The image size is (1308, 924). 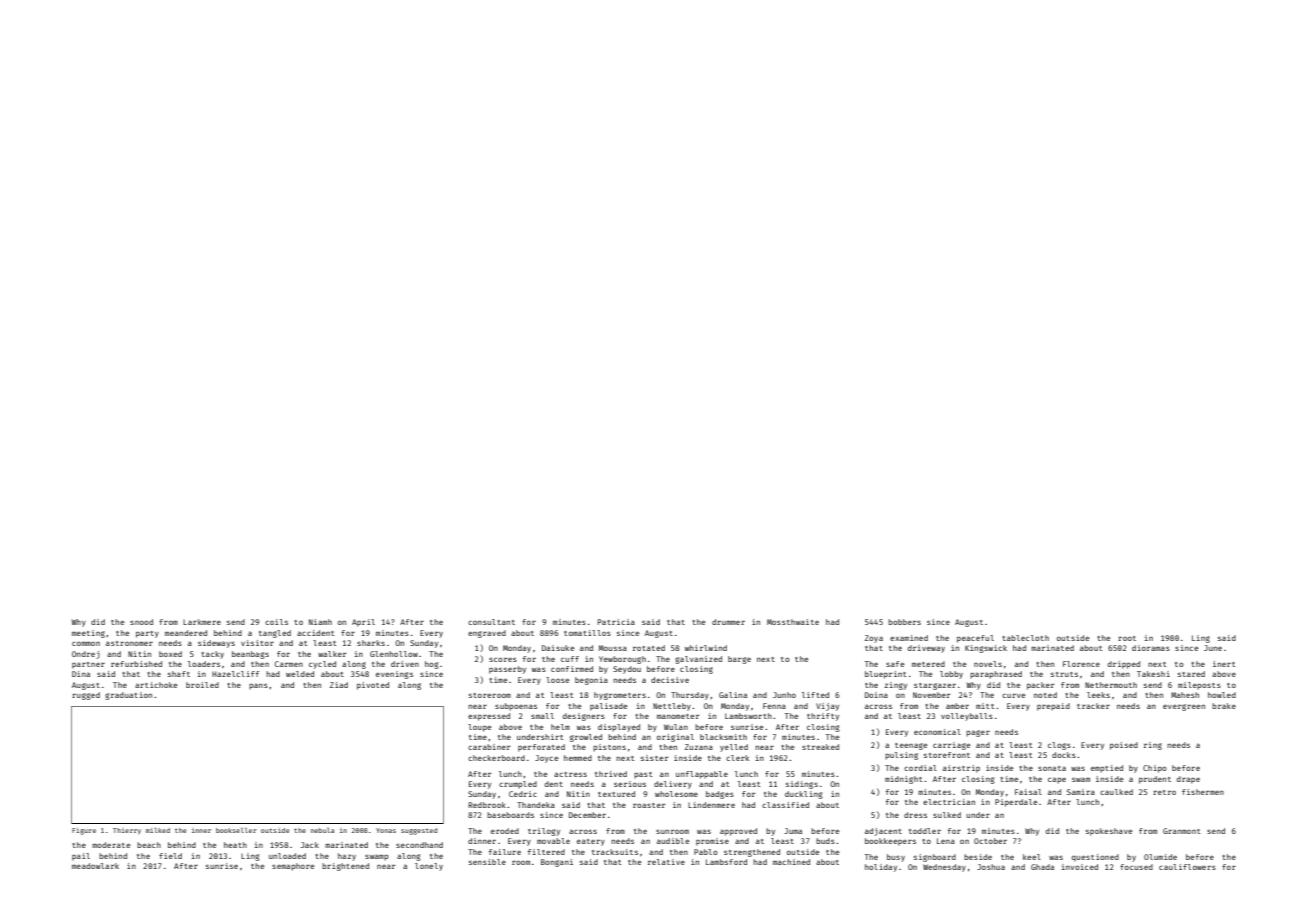 What do you see at coordinates (81, 857) in the screenshot?
I see `pail` at bounding box center [81, 857].
